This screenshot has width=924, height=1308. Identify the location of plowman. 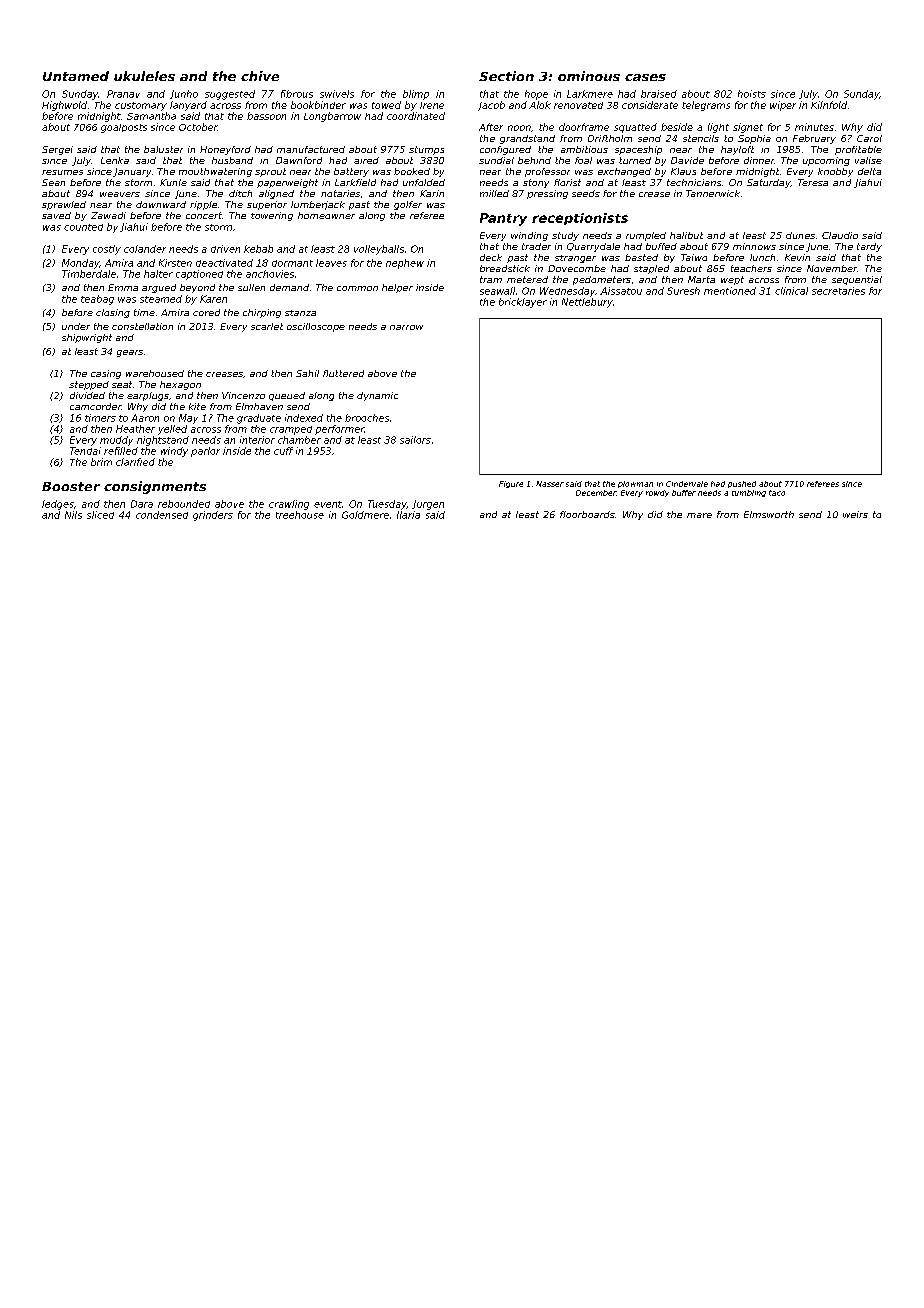
(635, 484).
